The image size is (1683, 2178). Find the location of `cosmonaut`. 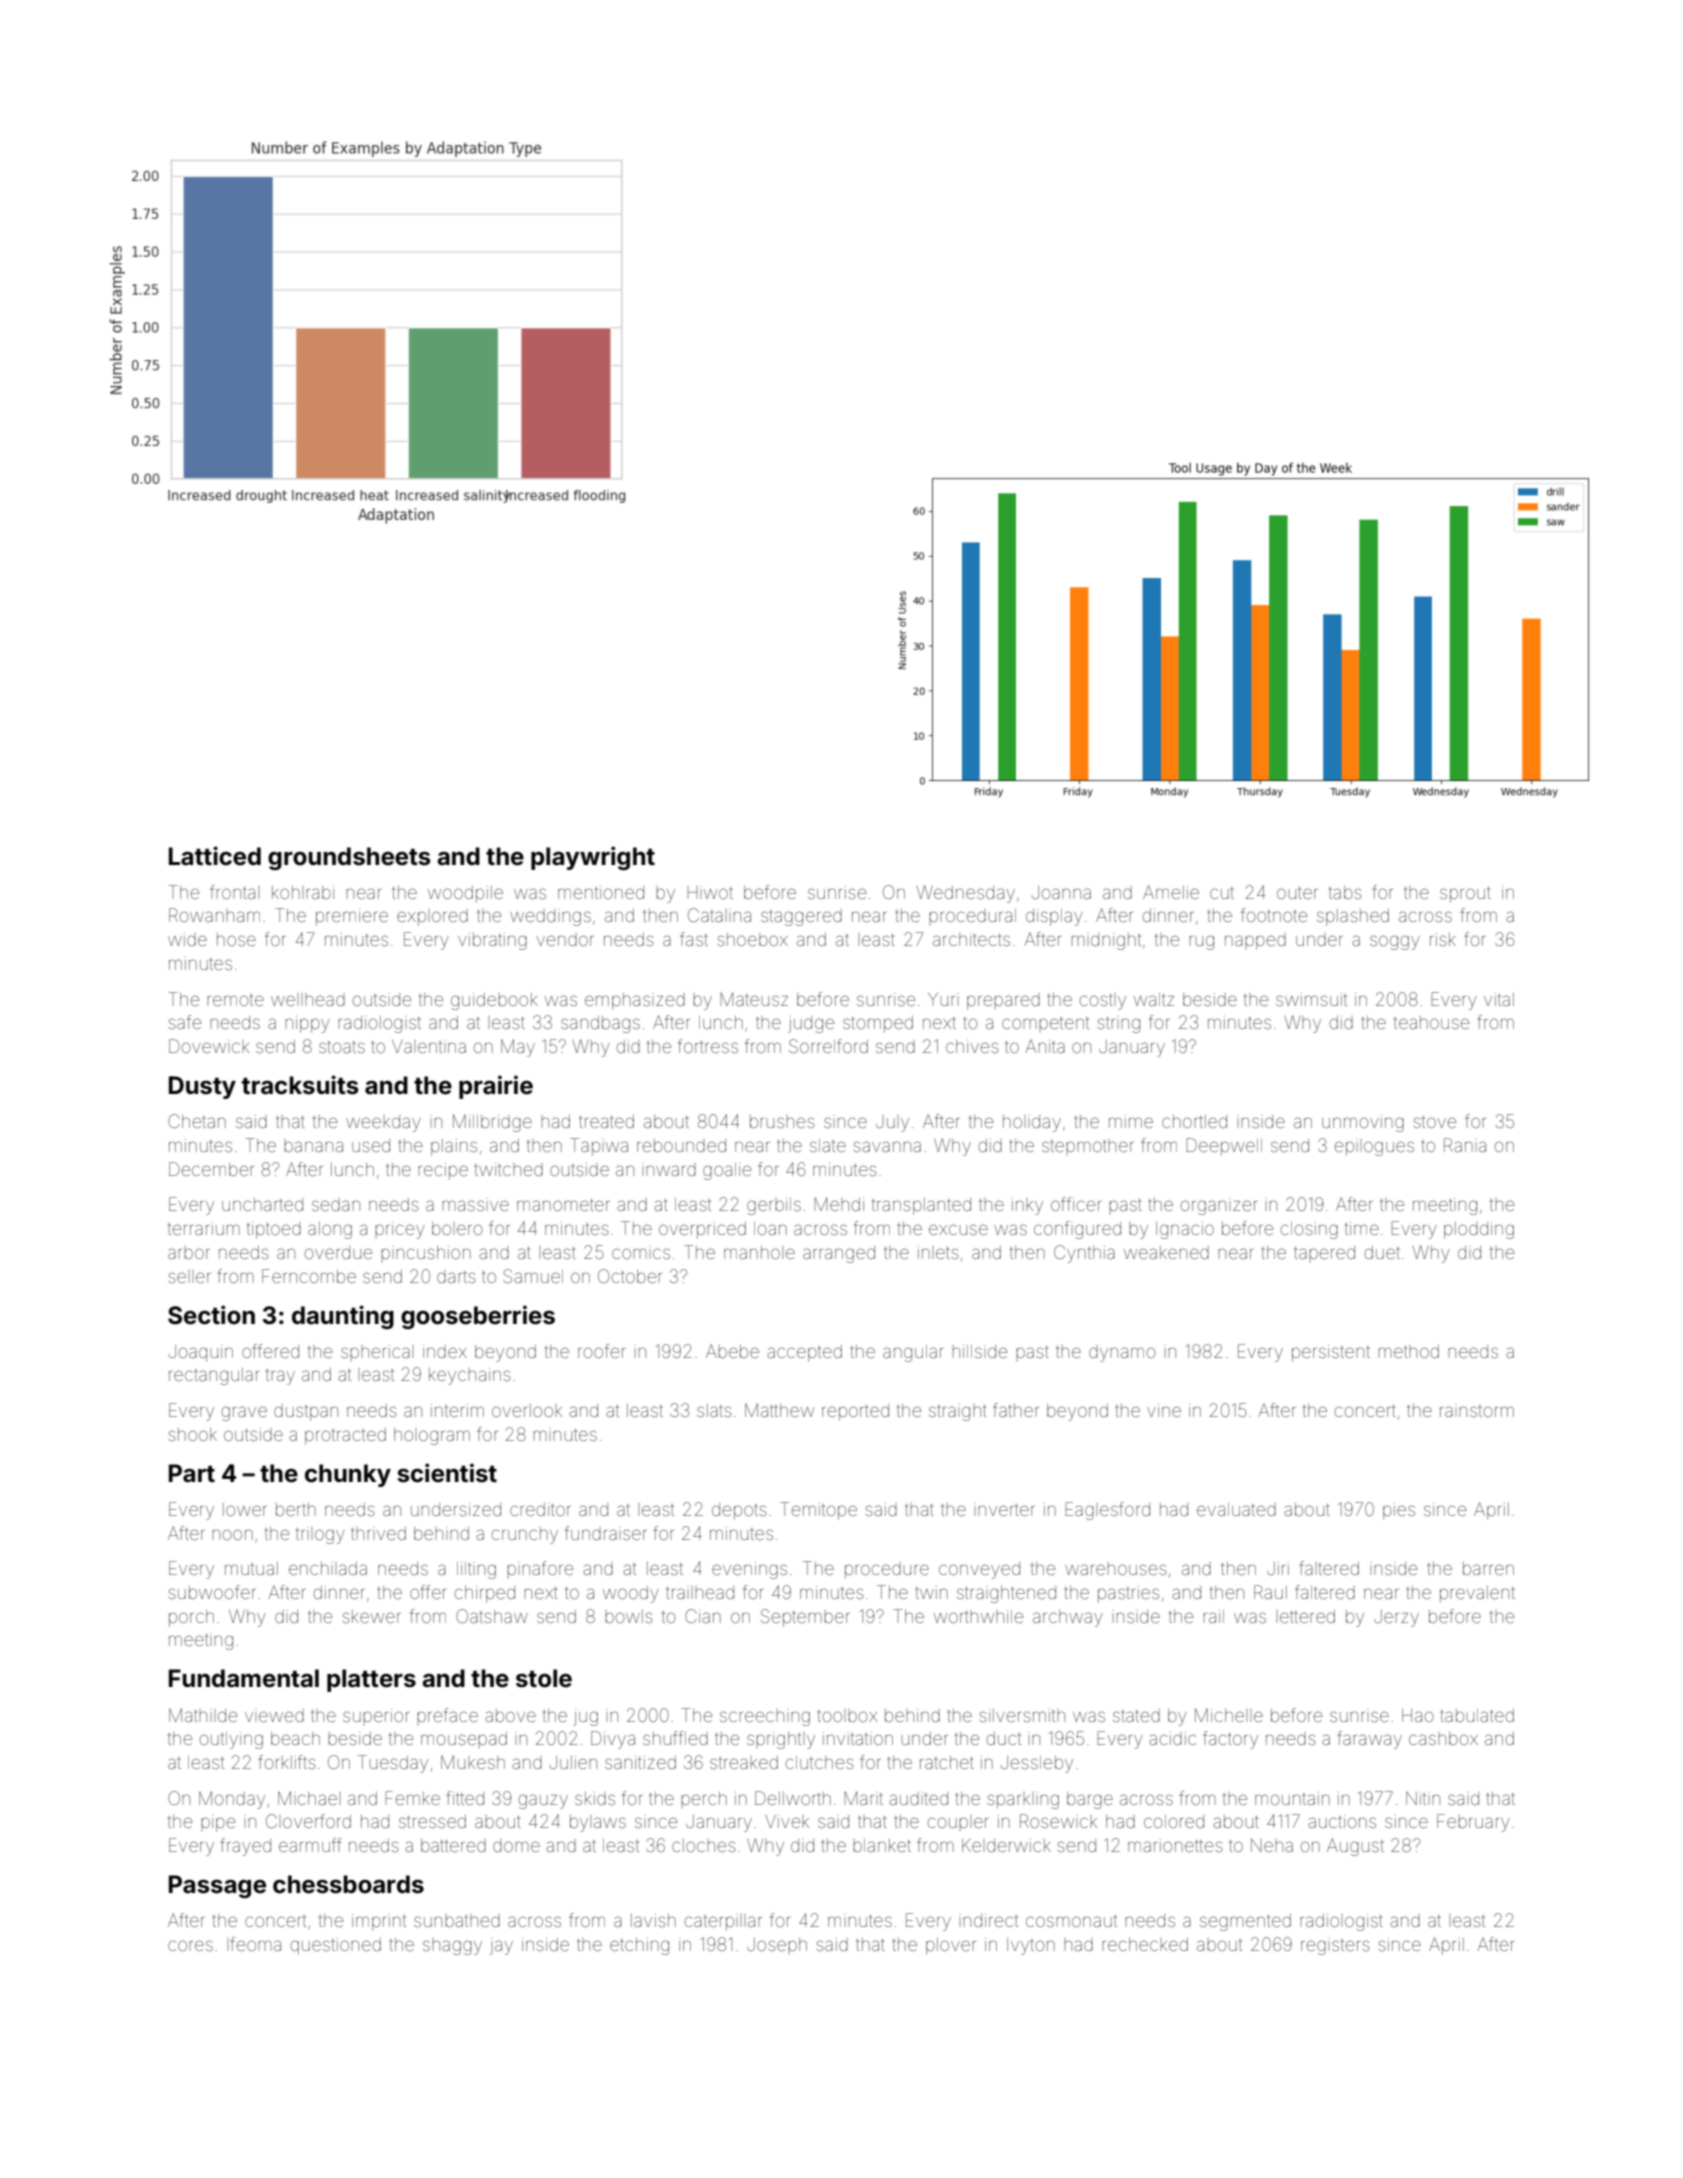

cosmonaut is located at coordinates (1071, 1921).
